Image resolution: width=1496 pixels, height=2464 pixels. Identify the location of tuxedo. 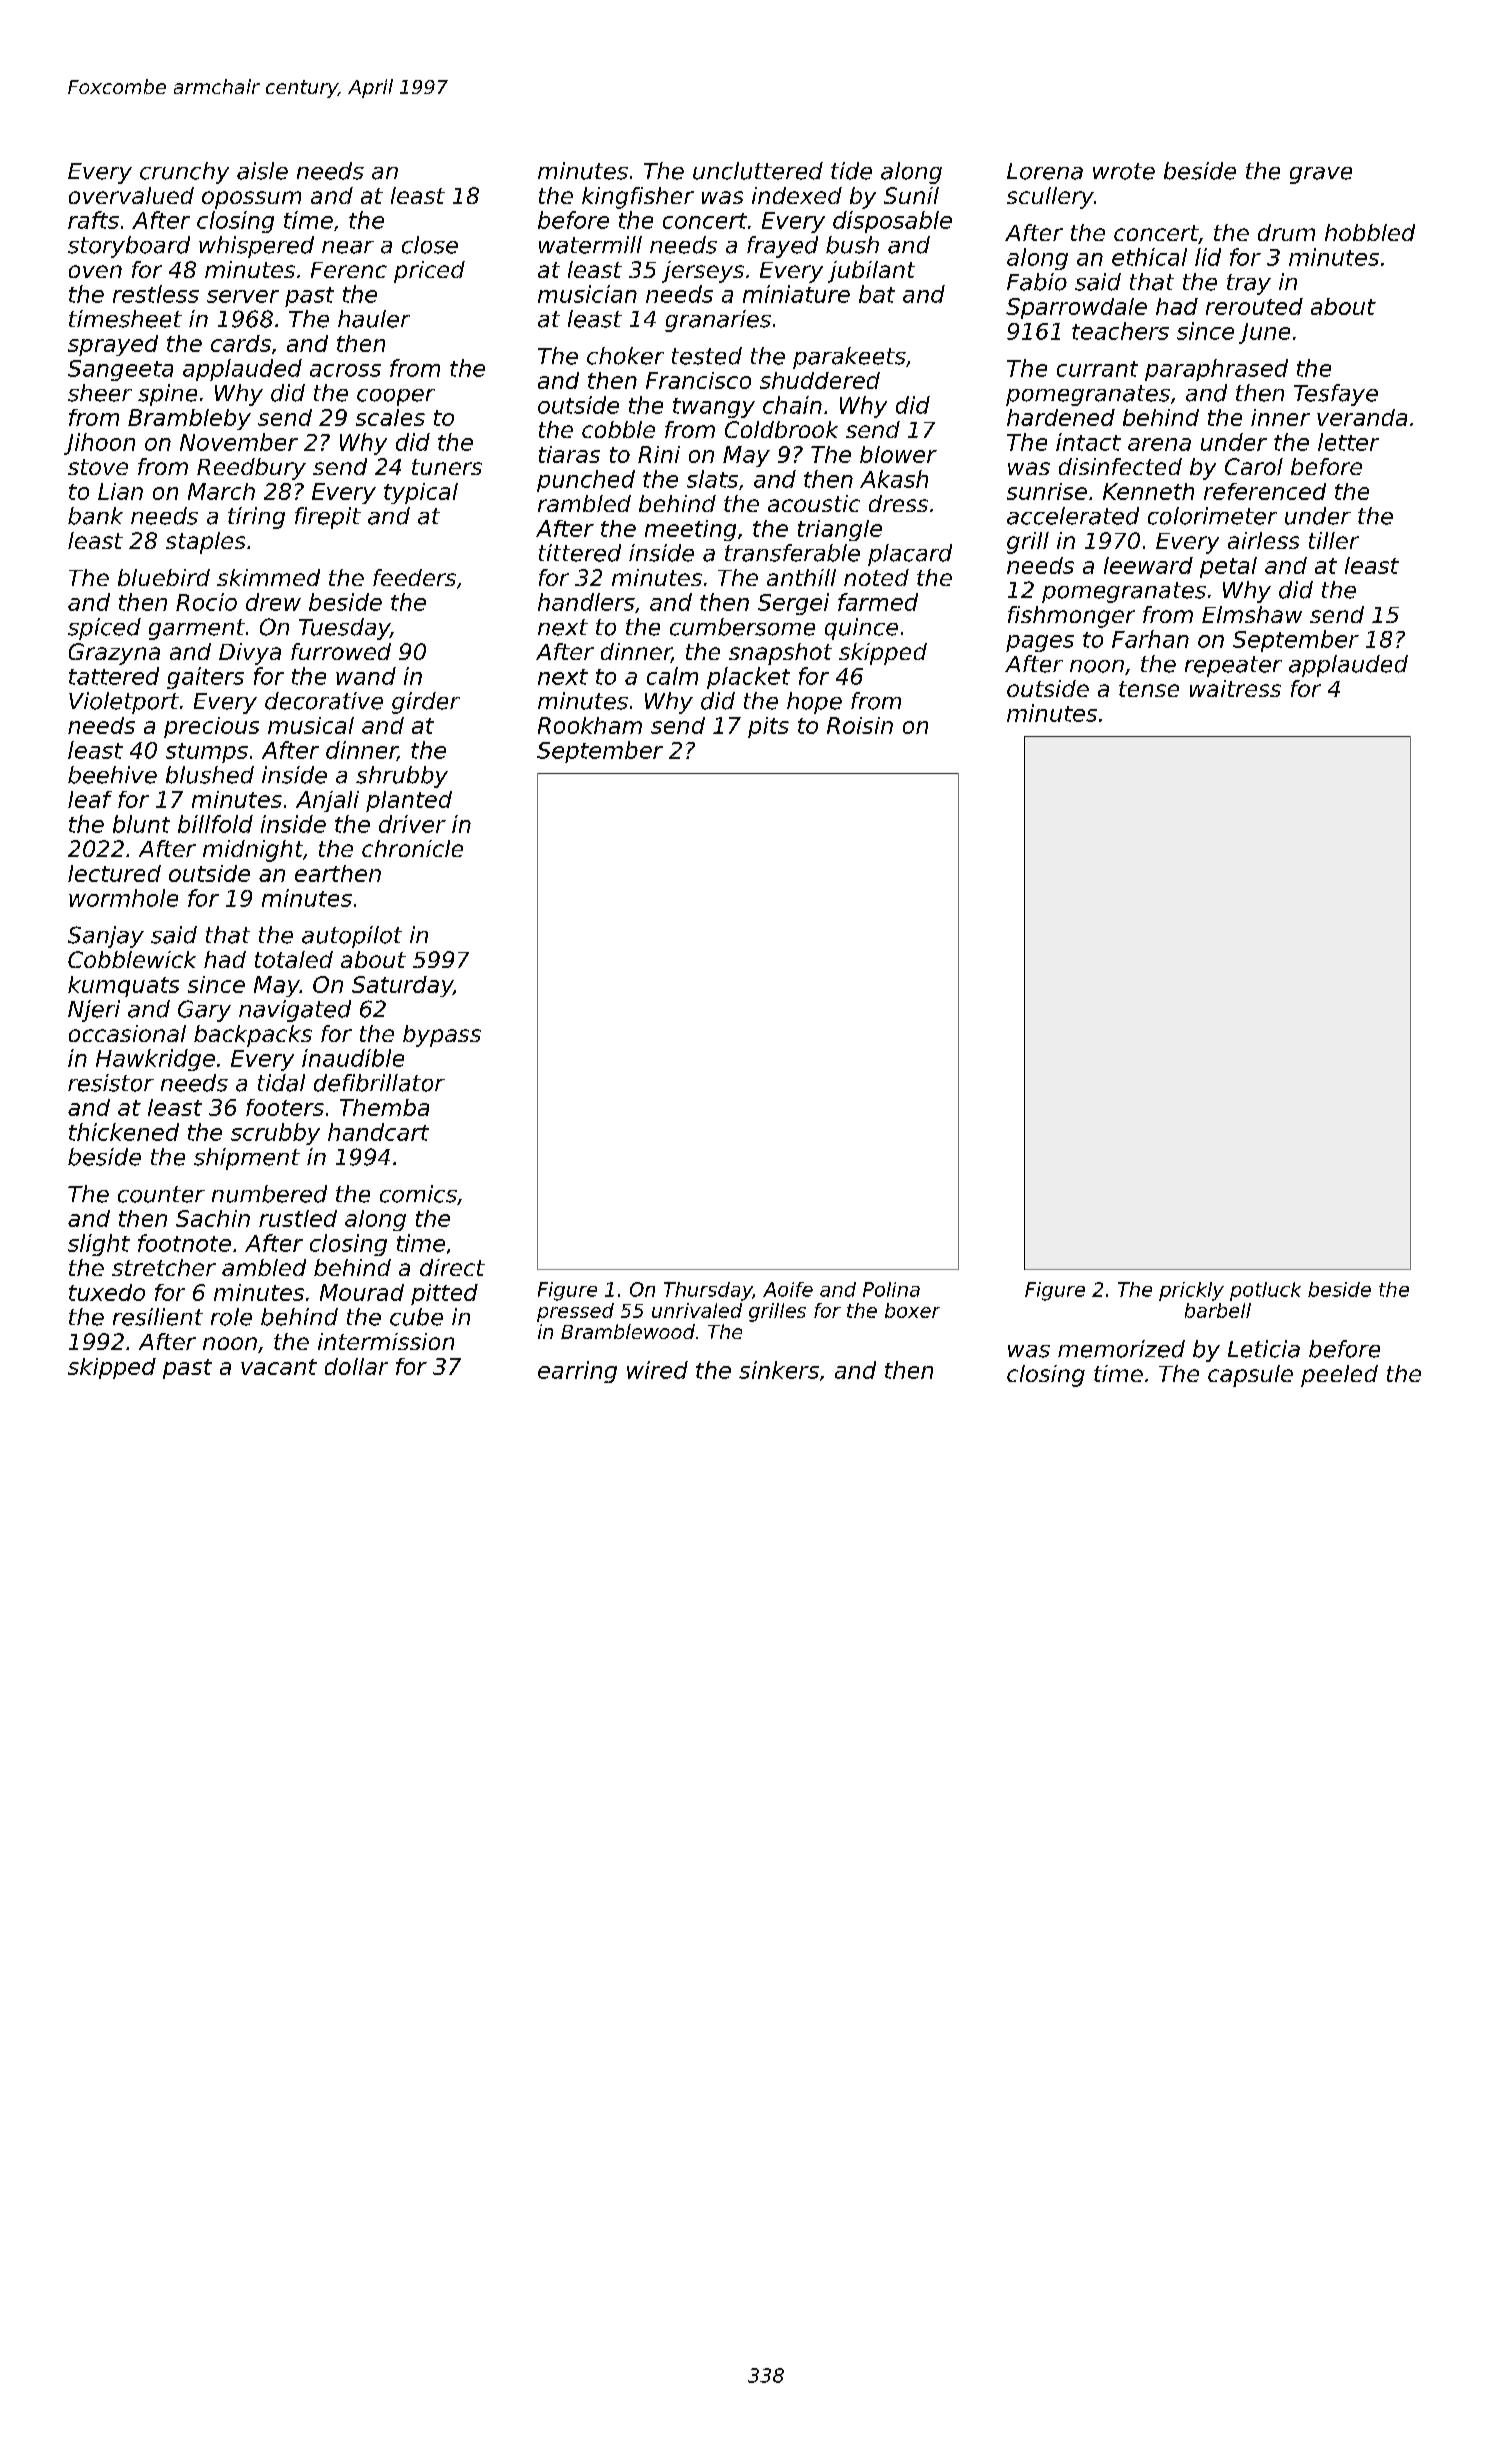
(107, 1292).
